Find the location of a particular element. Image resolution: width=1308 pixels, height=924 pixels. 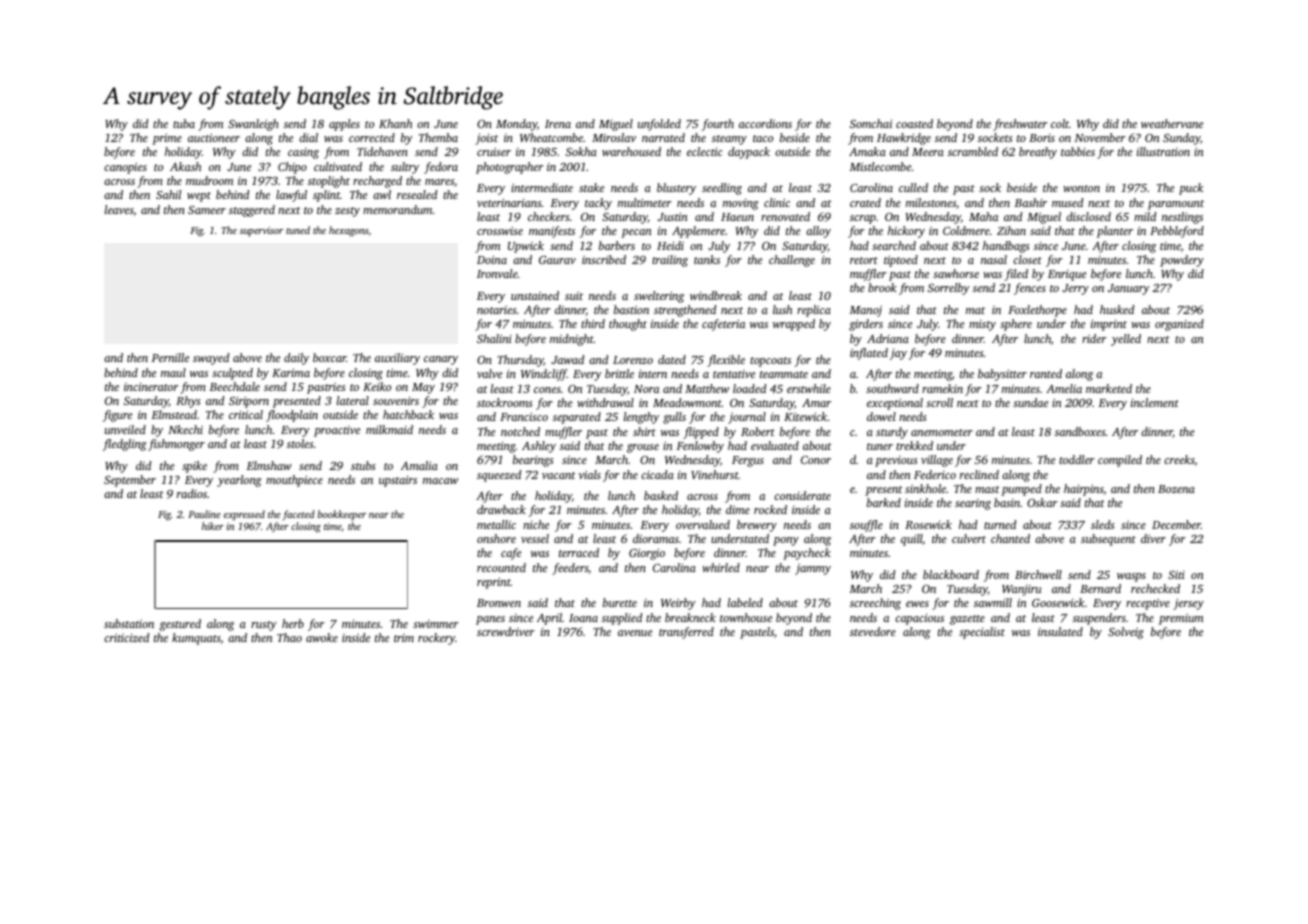

culled is located at coordinates (913, 187).
